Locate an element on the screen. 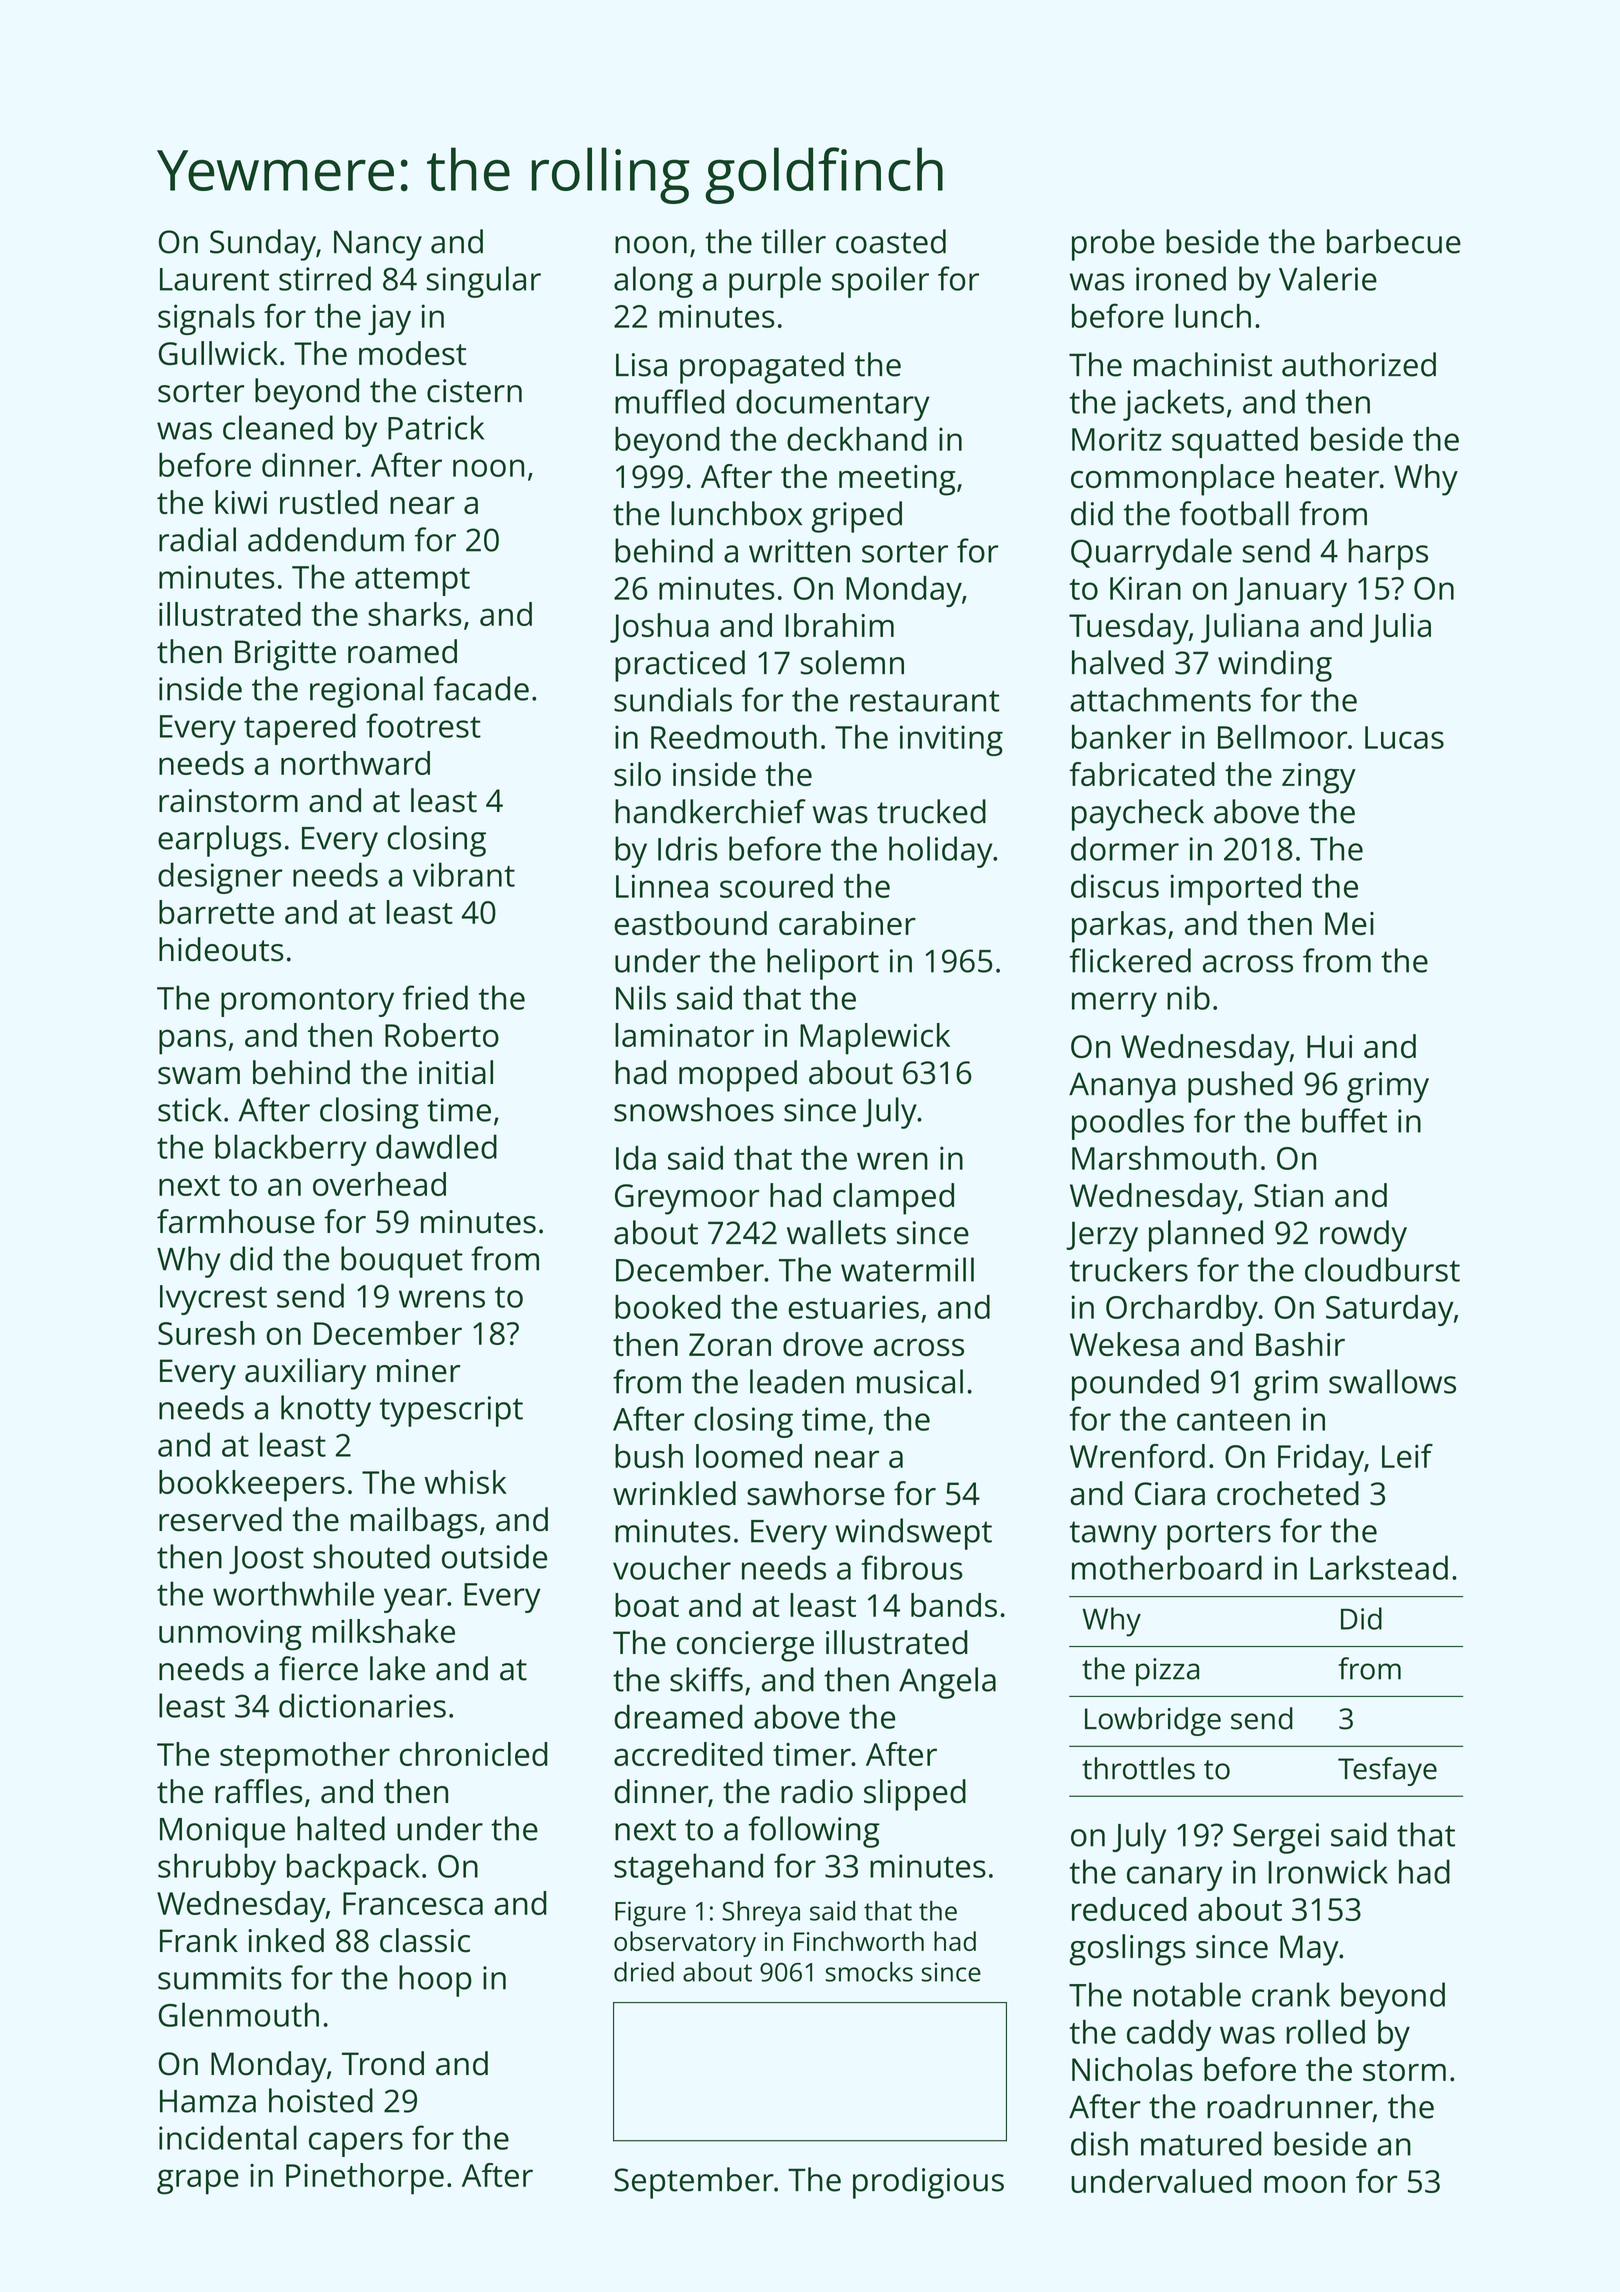 This screenshot has height=2292, width=1620. Reedmouth is located at coordinates (734, 737).
